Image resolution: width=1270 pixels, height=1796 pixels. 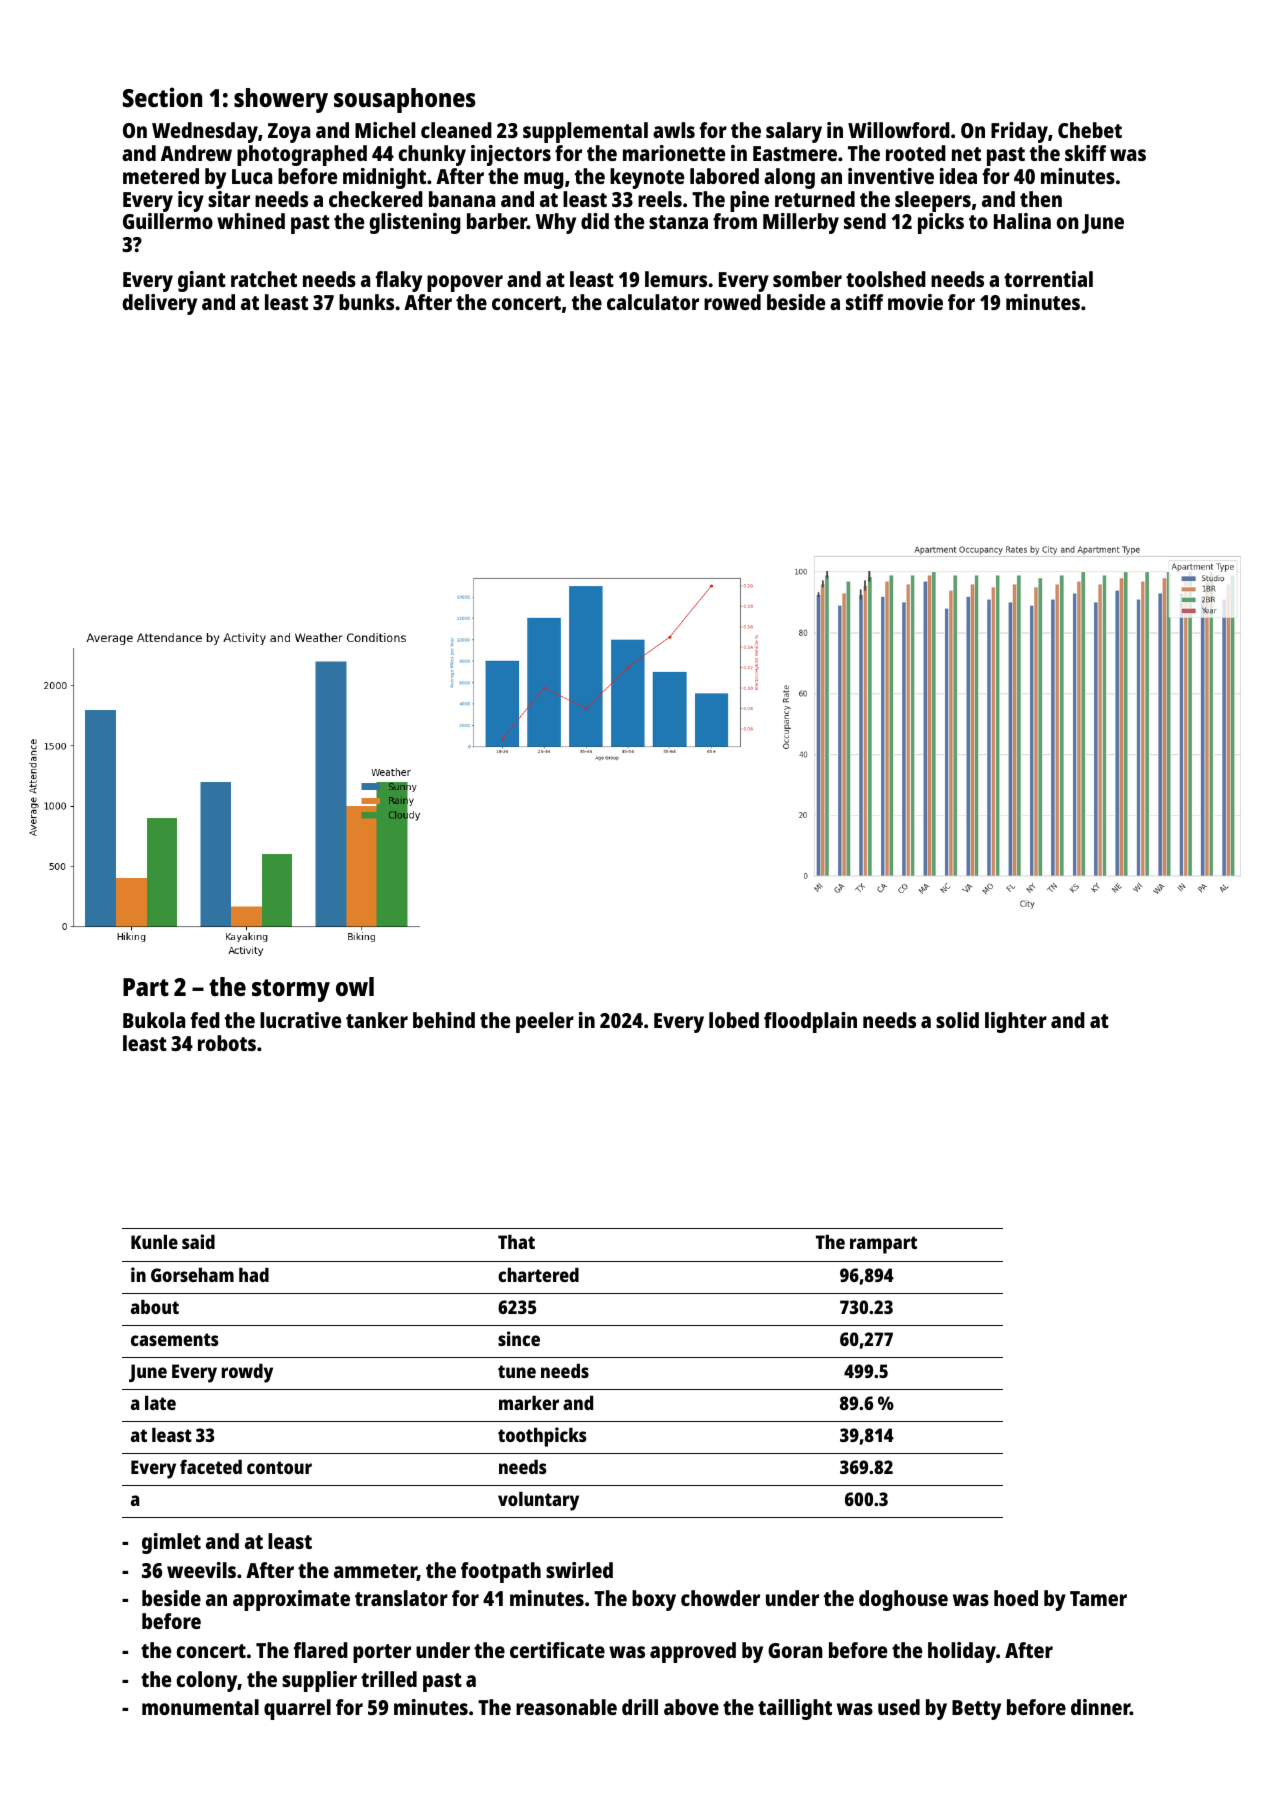 What do you see at coordinates (162, 97) in the image?
I see `Section` at bounding box center [162, 97].
